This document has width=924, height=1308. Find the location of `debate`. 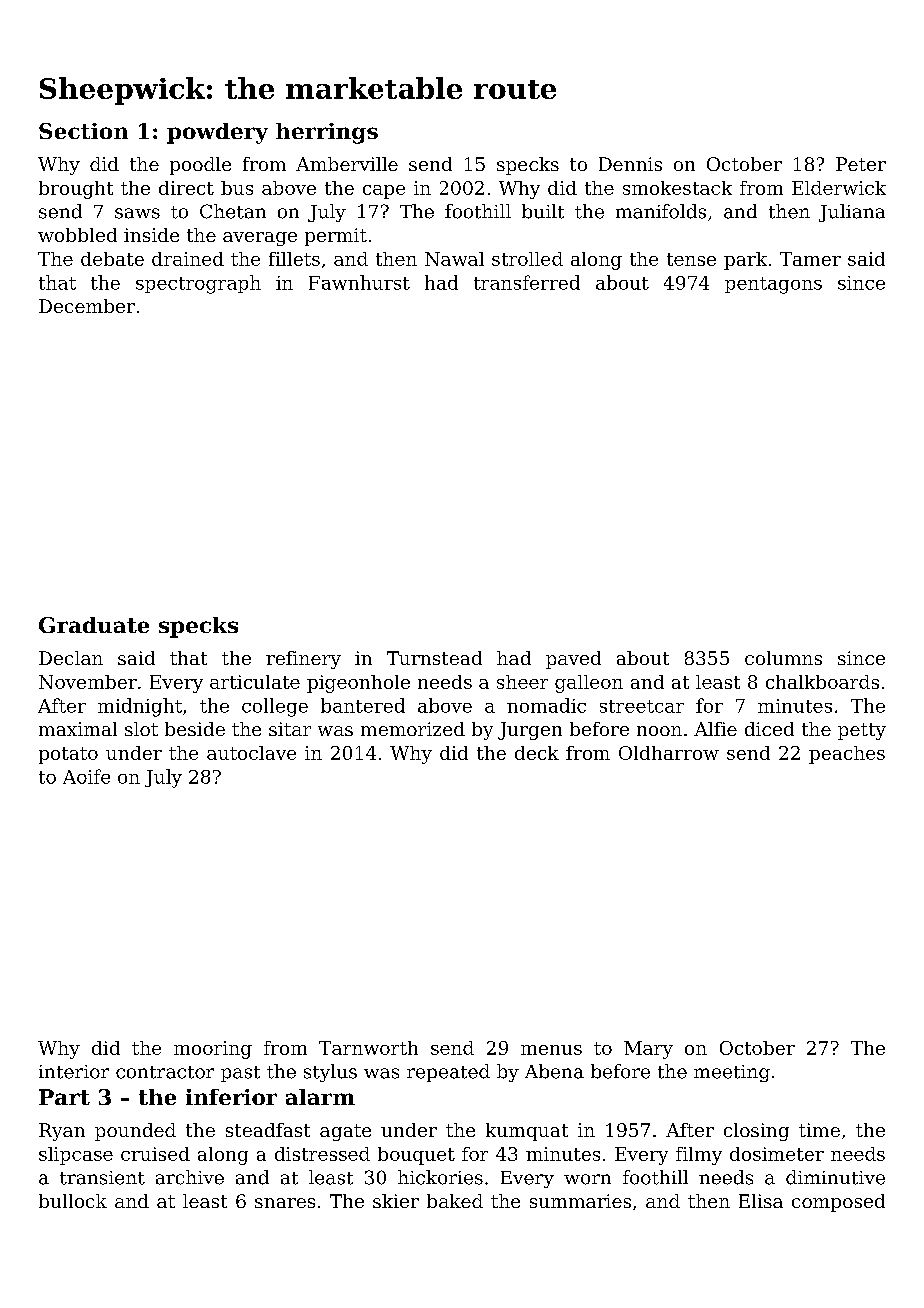

debate is located at coordinates (112, 259).
